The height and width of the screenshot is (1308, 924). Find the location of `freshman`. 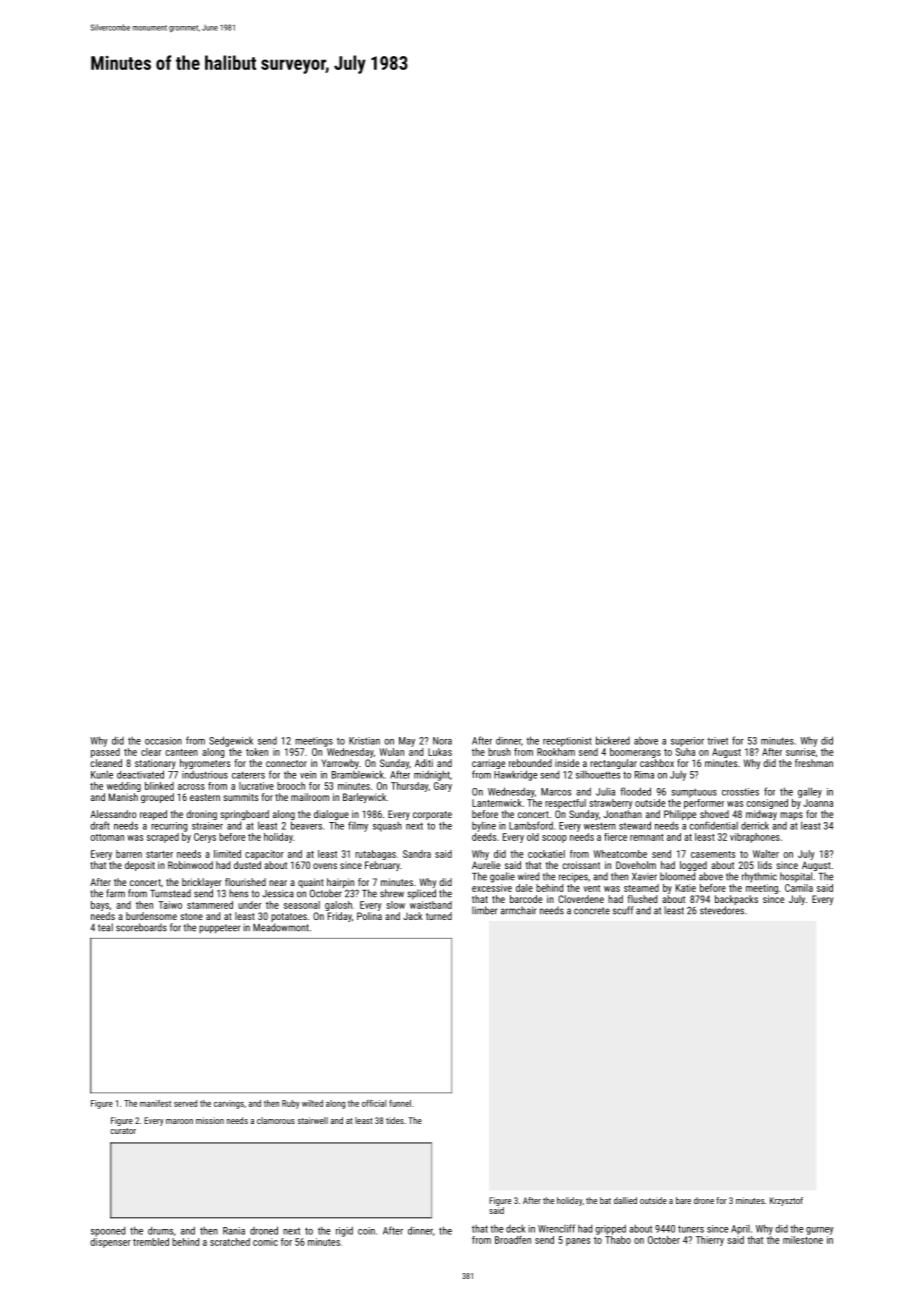

freshman is located at coordinates (814, 763).
